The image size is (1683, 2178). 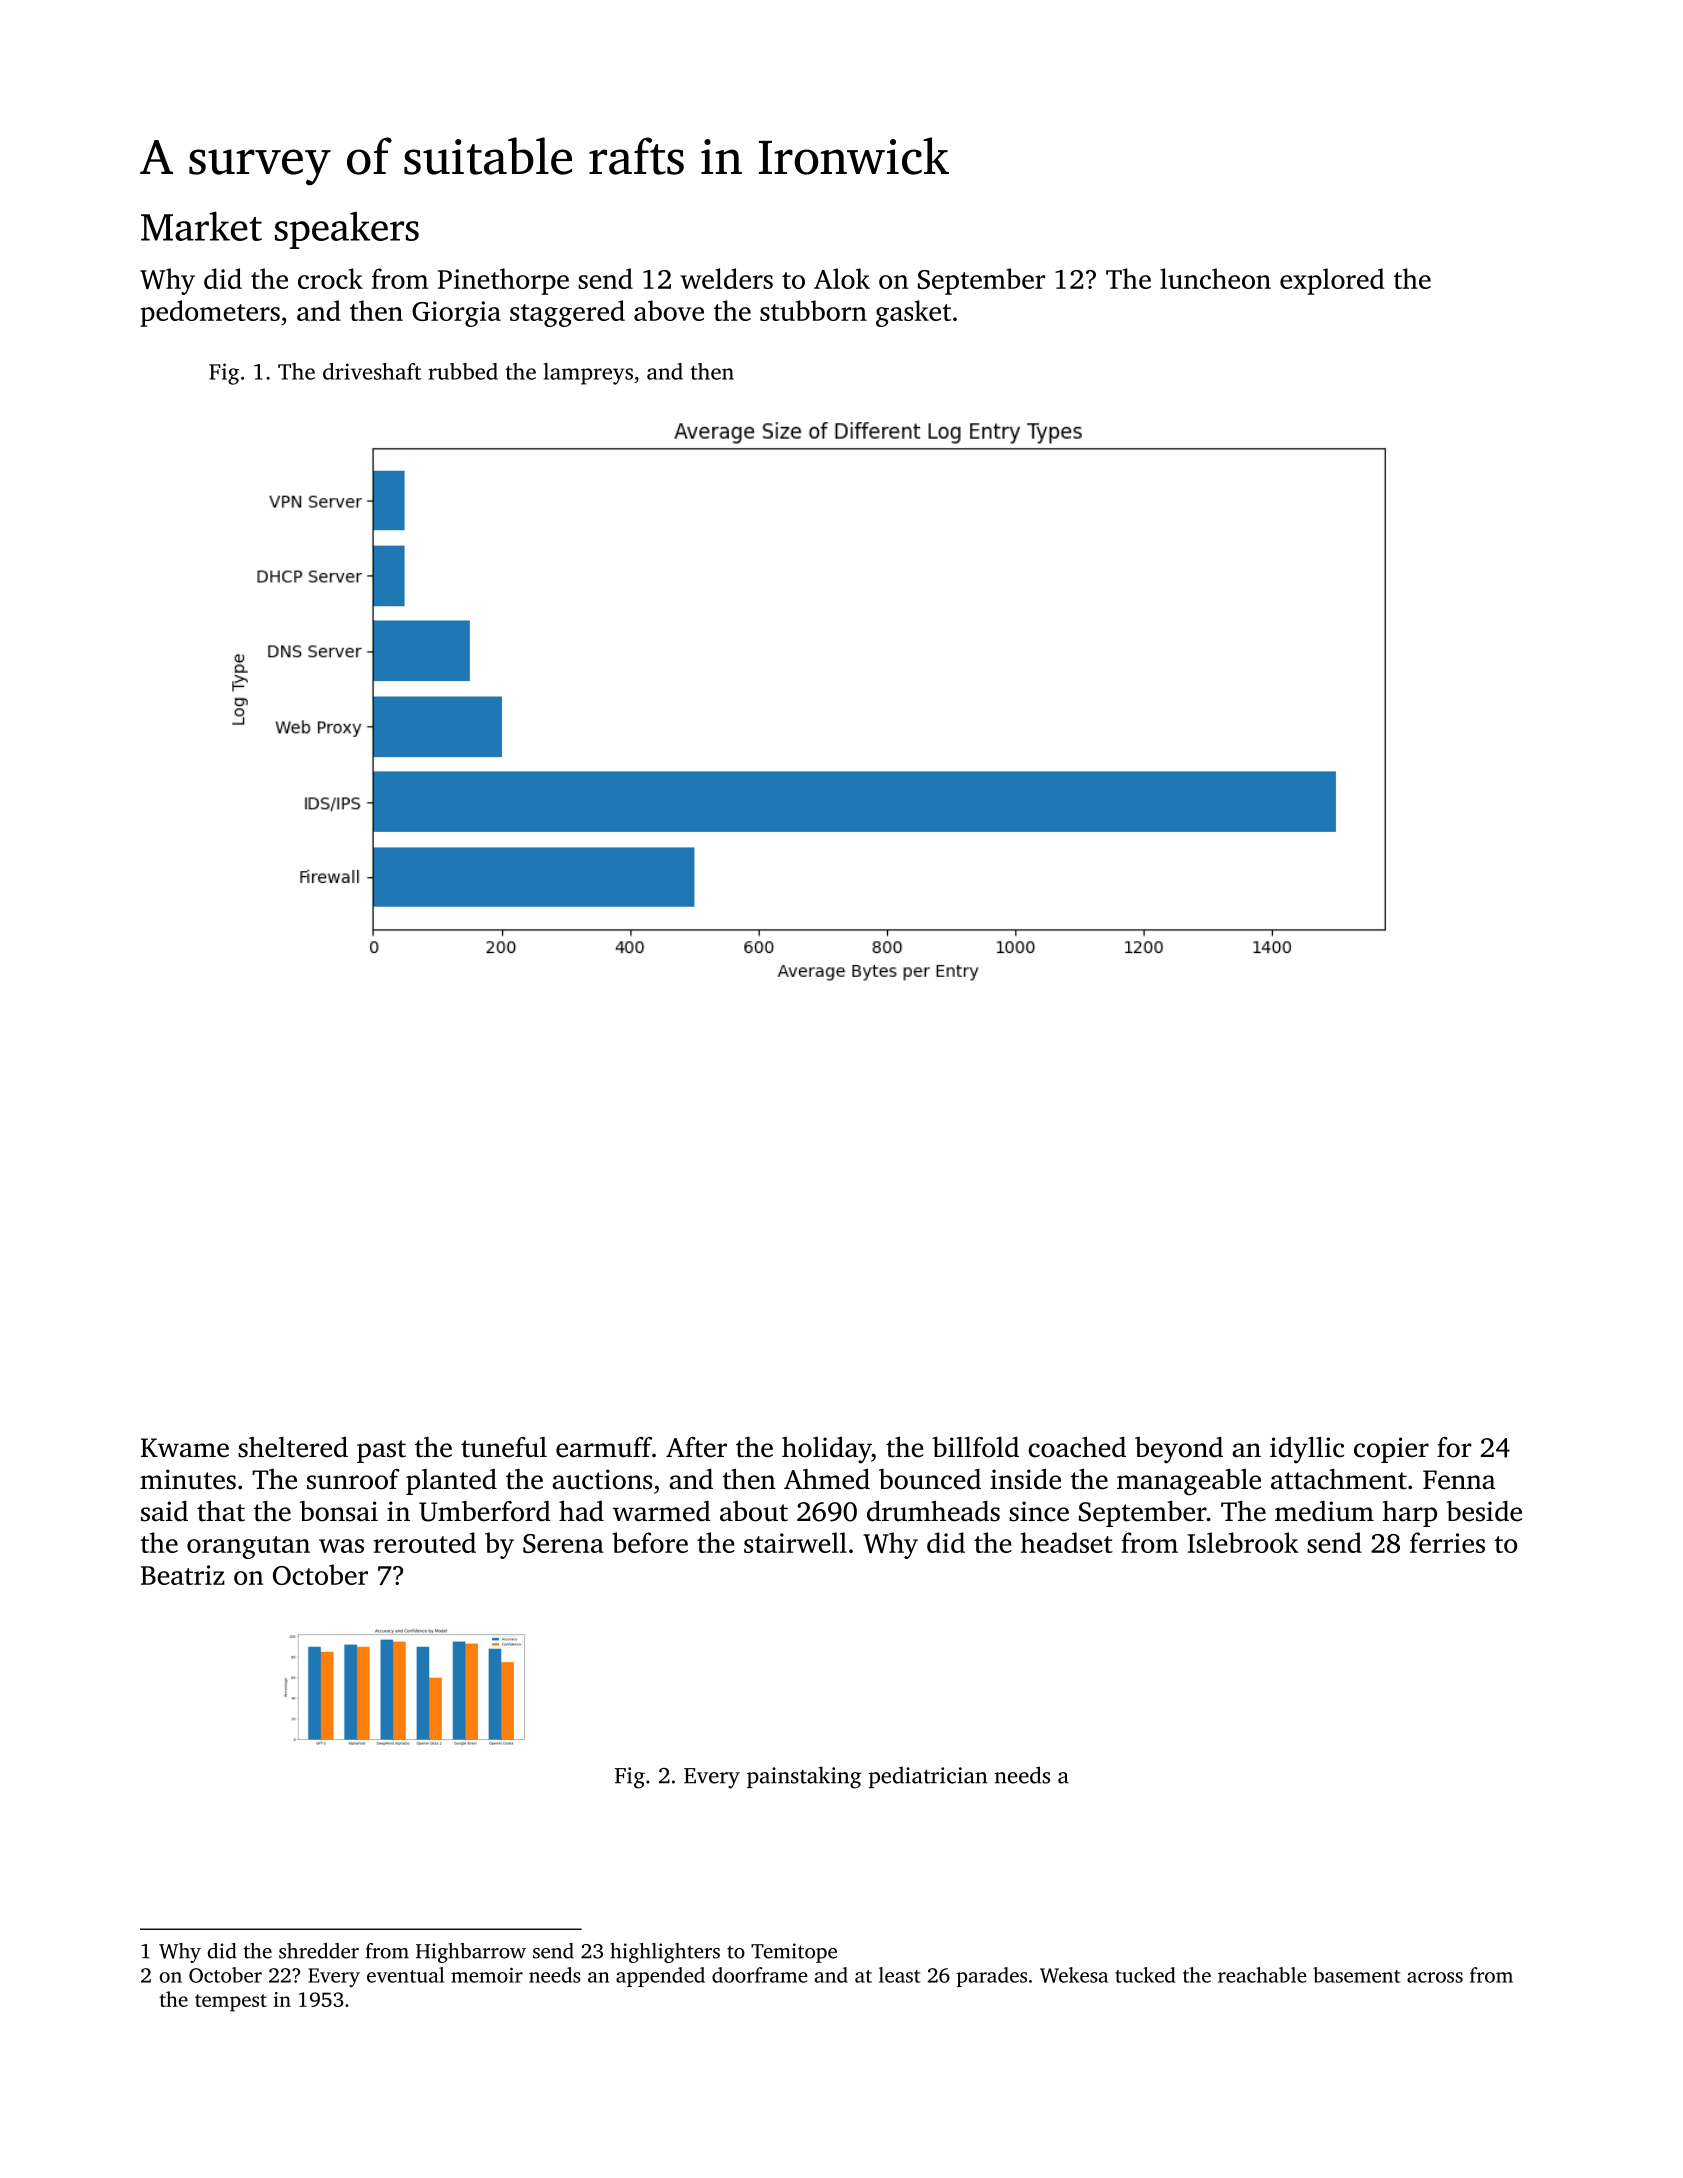 I want to click on tempest, so click(x=231, y=2003).
